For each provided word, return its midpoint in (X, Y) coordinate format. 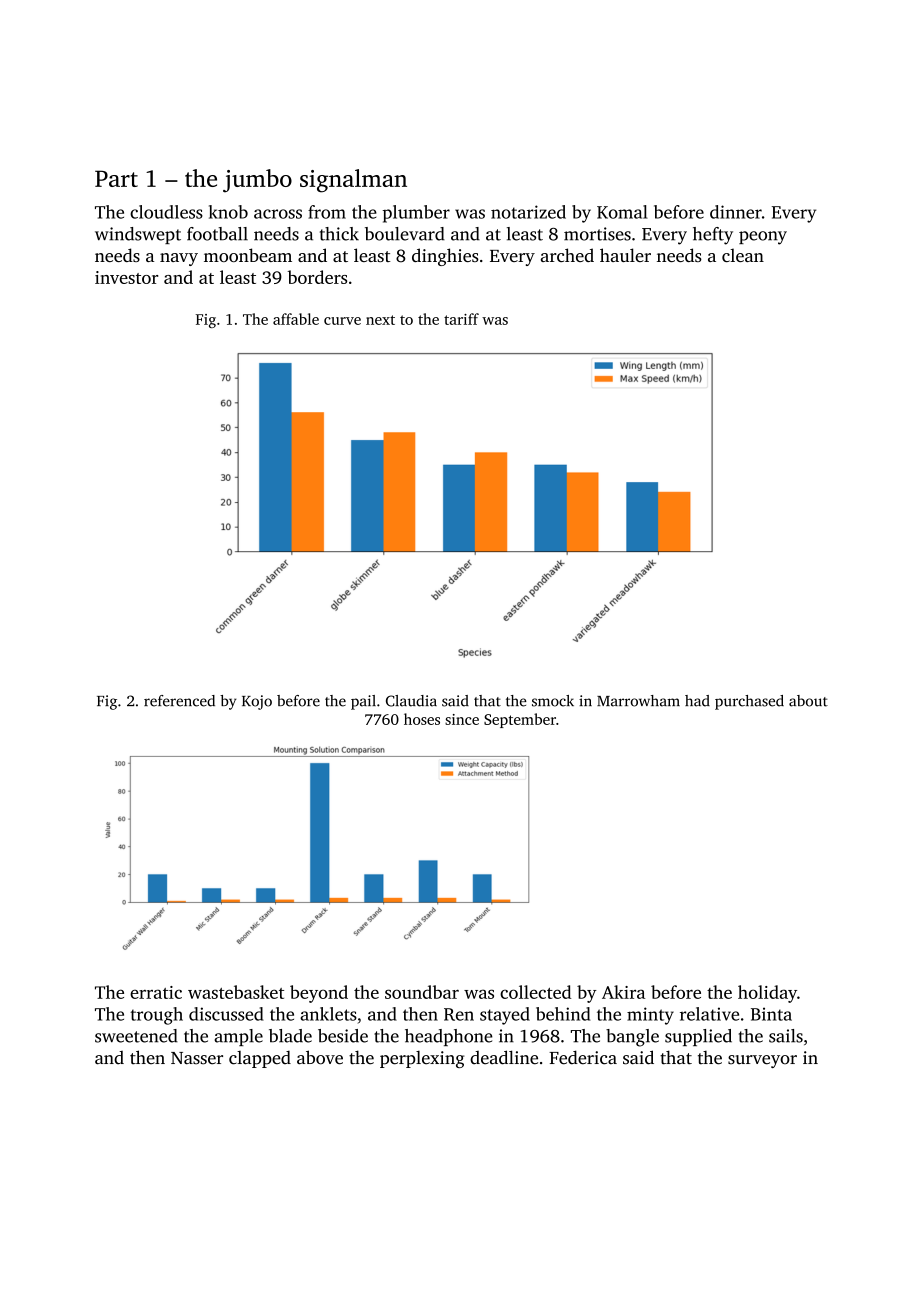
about (808, 701)
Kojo (257, 702)
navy (179, 259)
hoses (422, 719)
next (380, 320)
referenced (179, 701)
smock (553, 701)
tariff (461, 319)
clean (743, 255)
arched (567, 255)
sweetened (136, 1036)
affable (296, 319)
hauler (625, 255)
